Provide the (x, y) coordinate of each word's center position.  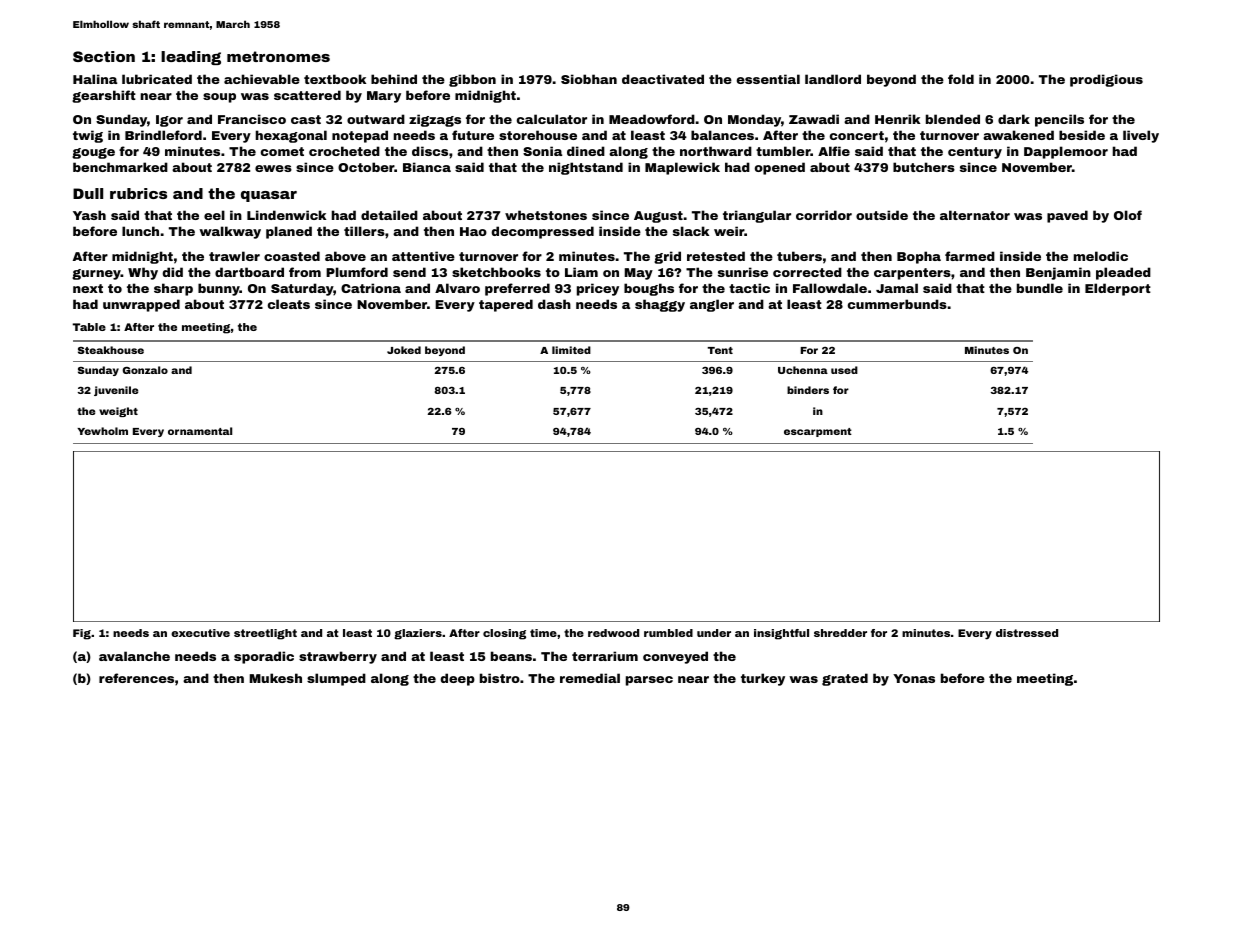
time (543, 633)
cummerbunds (897, 304)
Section (104, 56)
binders (808, 390)
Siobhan (589, 79)
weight (118, 412)
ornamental (200, 431)
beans (511, 656)
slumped (336, 679)
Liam (581, 272)
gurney (96, 274)
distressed (1027, 633)
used (844, 370)
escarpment (818, 432)
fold (961, 79)
